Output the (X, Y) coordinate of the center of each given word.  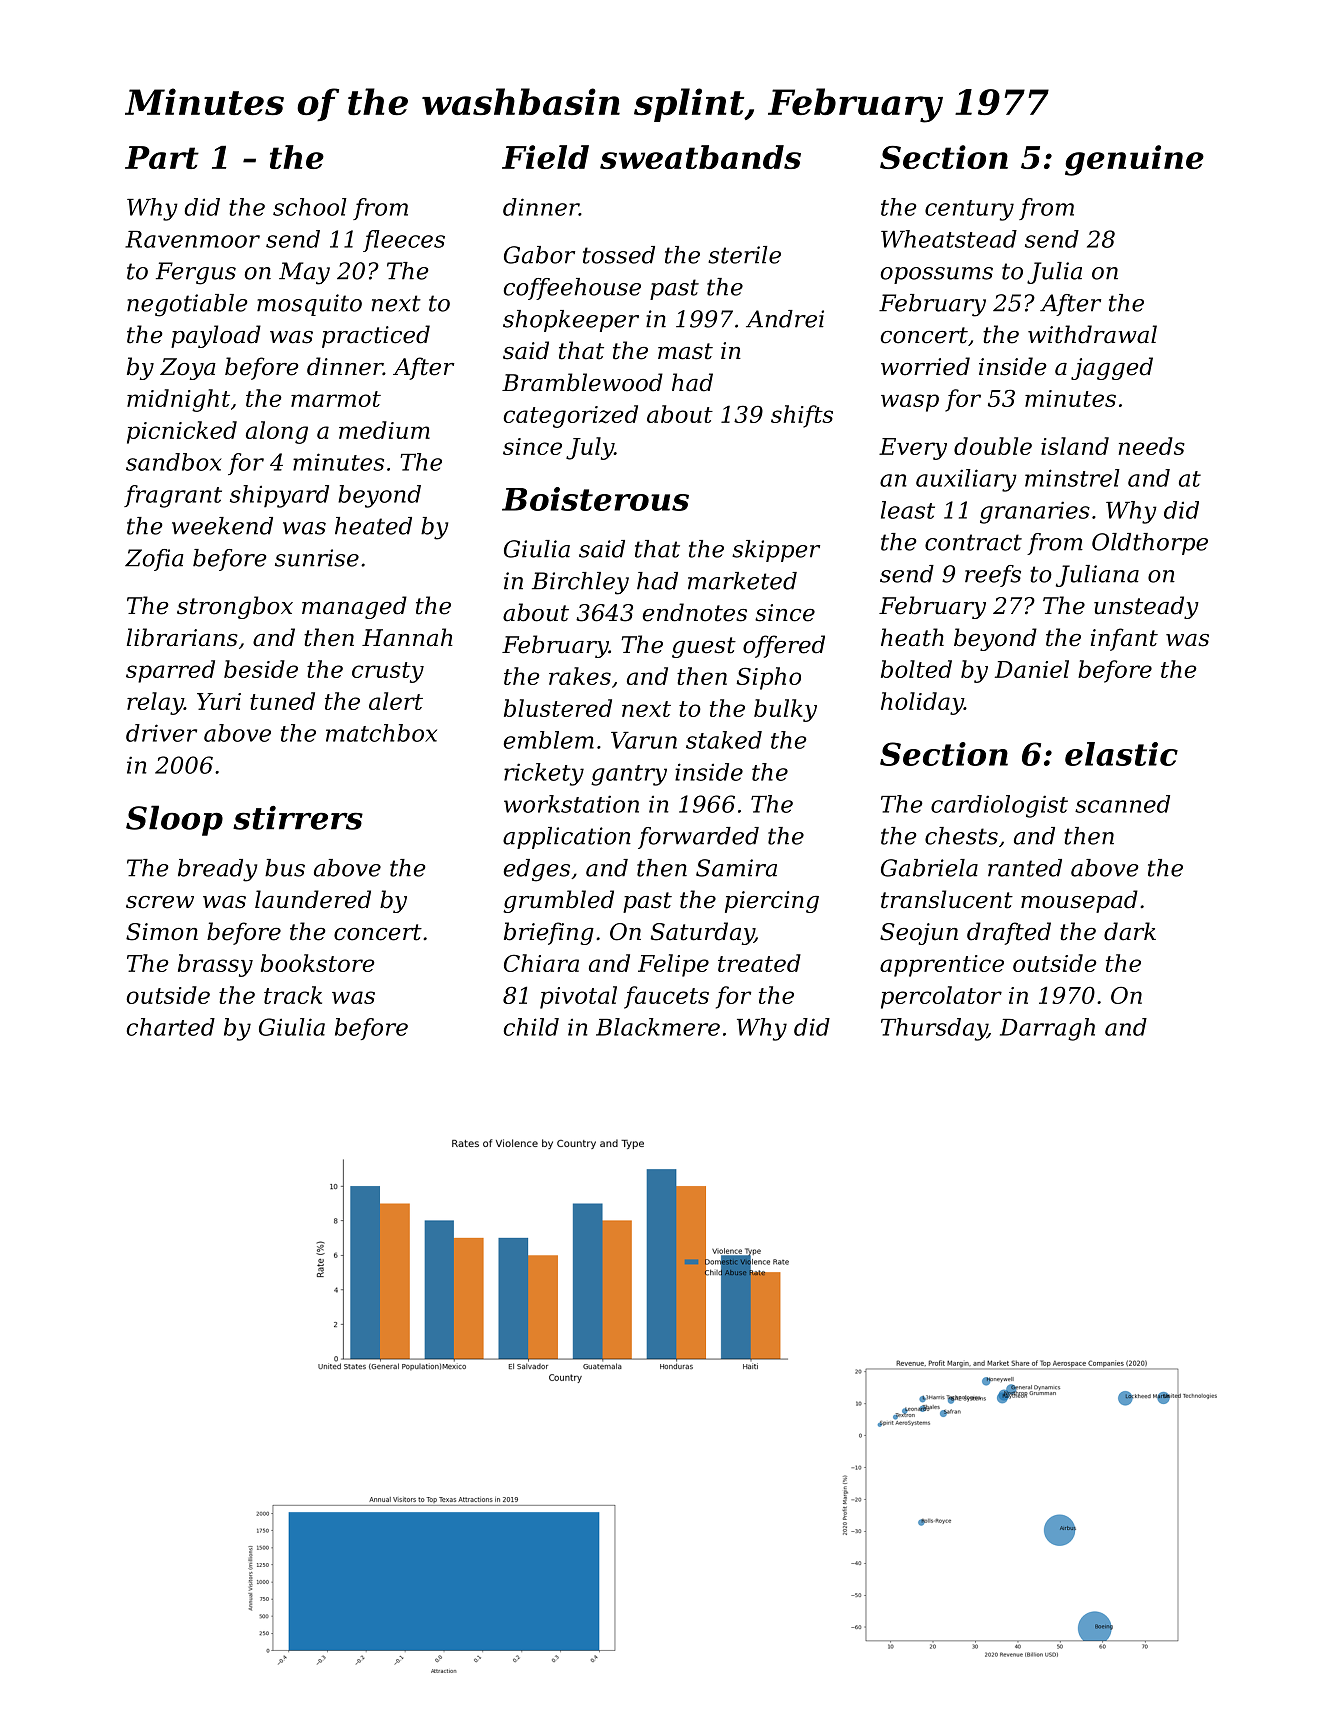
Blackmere (658, 1027)
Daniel (1032, 669)
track (293, 995)
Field (545, 157)
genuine (1134, 160)
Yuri (219, 701)
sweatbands (700, 157)
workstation (571, 804)
